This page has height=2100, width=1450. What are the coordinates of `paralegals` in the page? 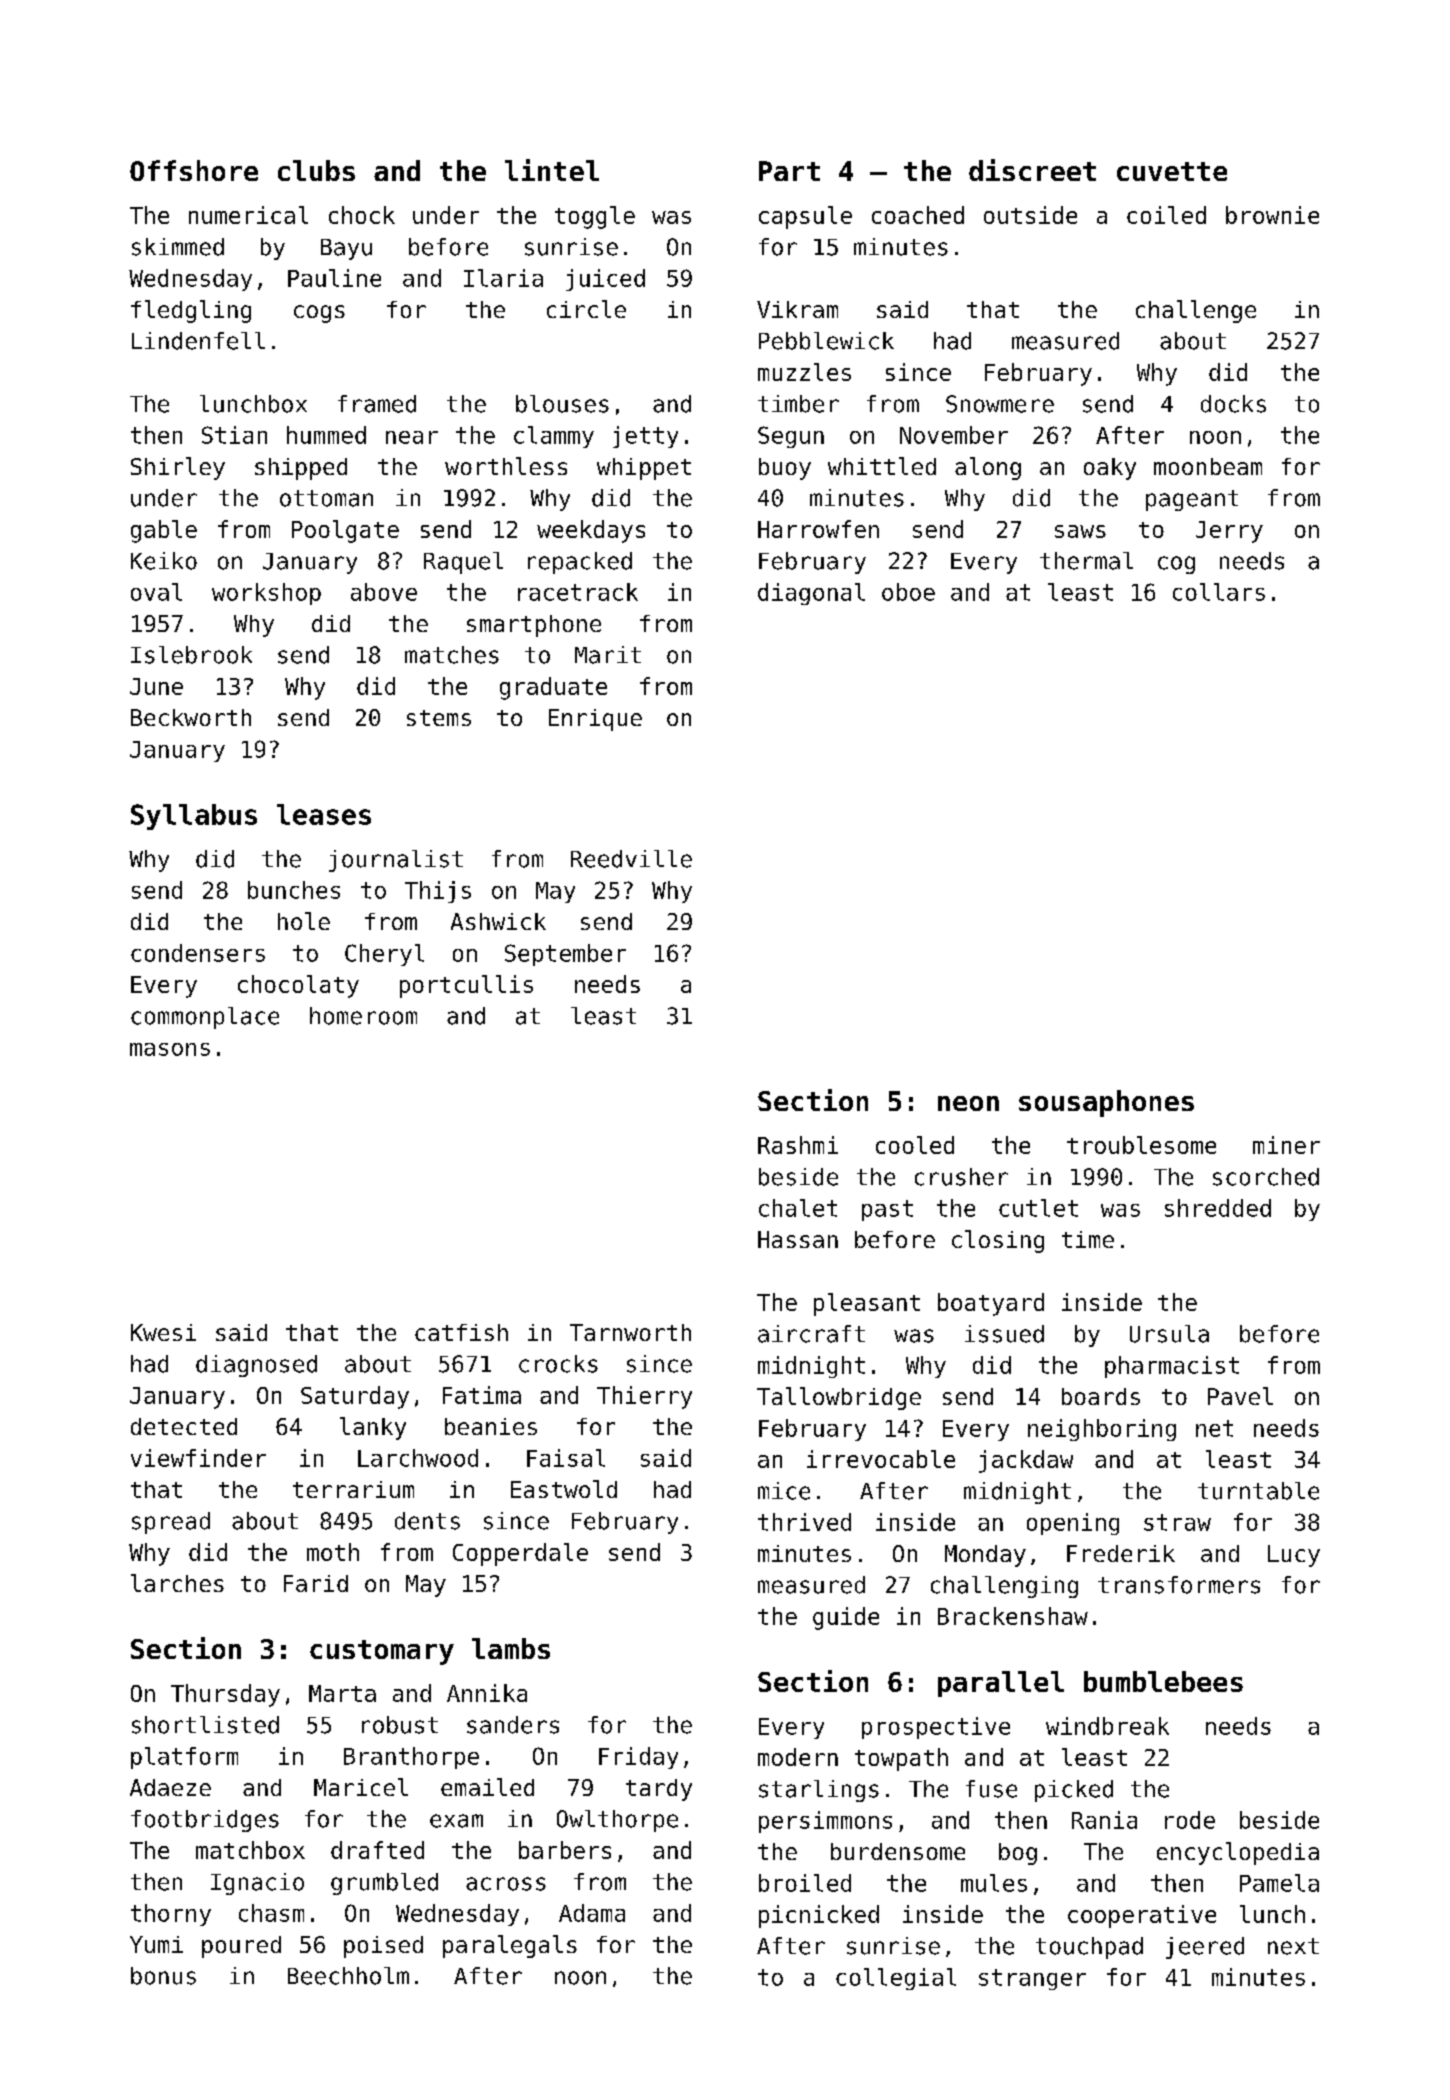 It's located at (510, 1946).
